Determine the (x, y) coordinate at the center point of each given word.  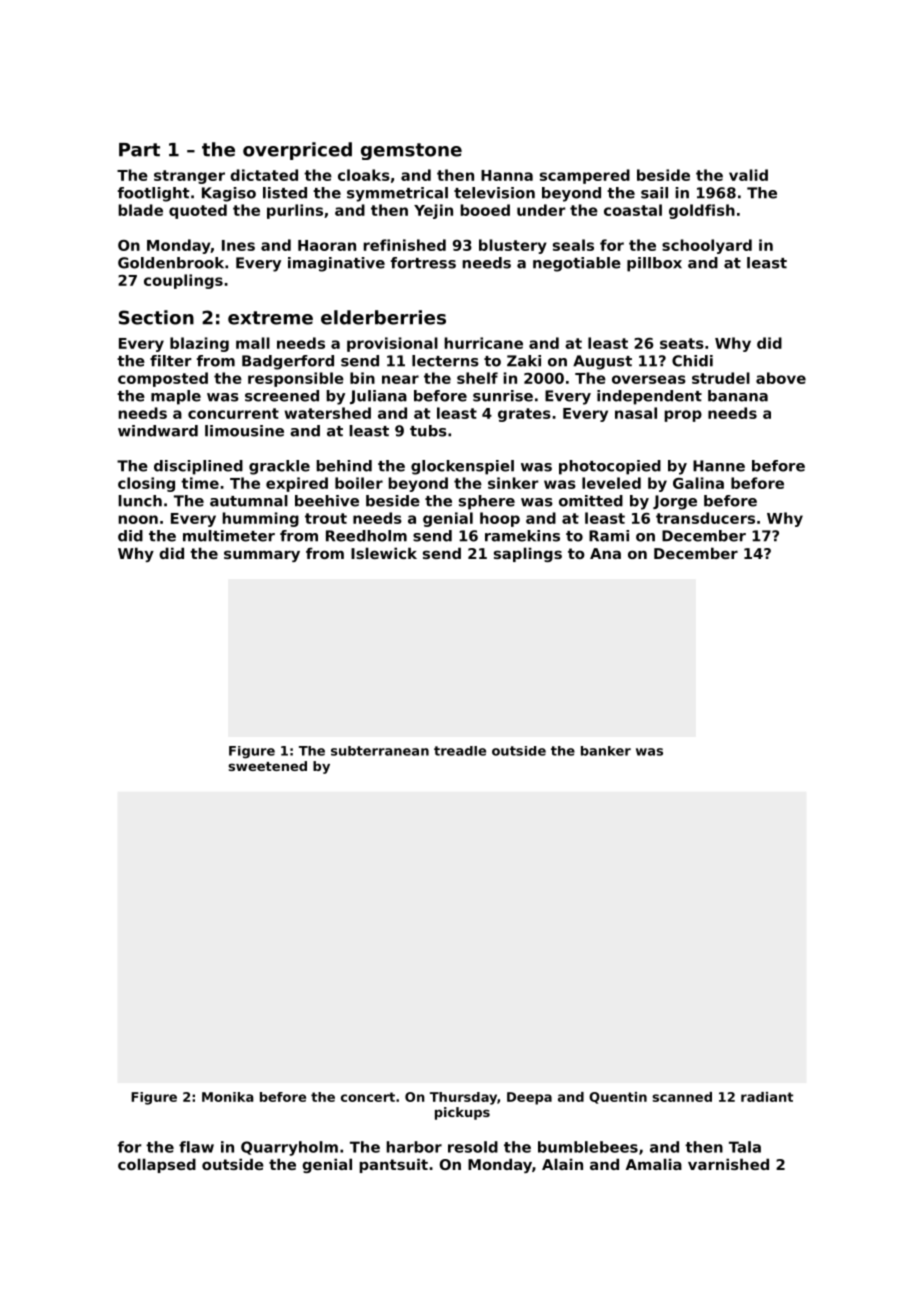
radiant (767, 1097)
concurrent (233, 413)
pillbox (654, 264)
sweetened (268, 766)
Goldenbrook (171, 263)
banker (606, 751)
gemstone (411, 151)
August (602, 362)
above (781, 378)
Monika (228, 1097)
